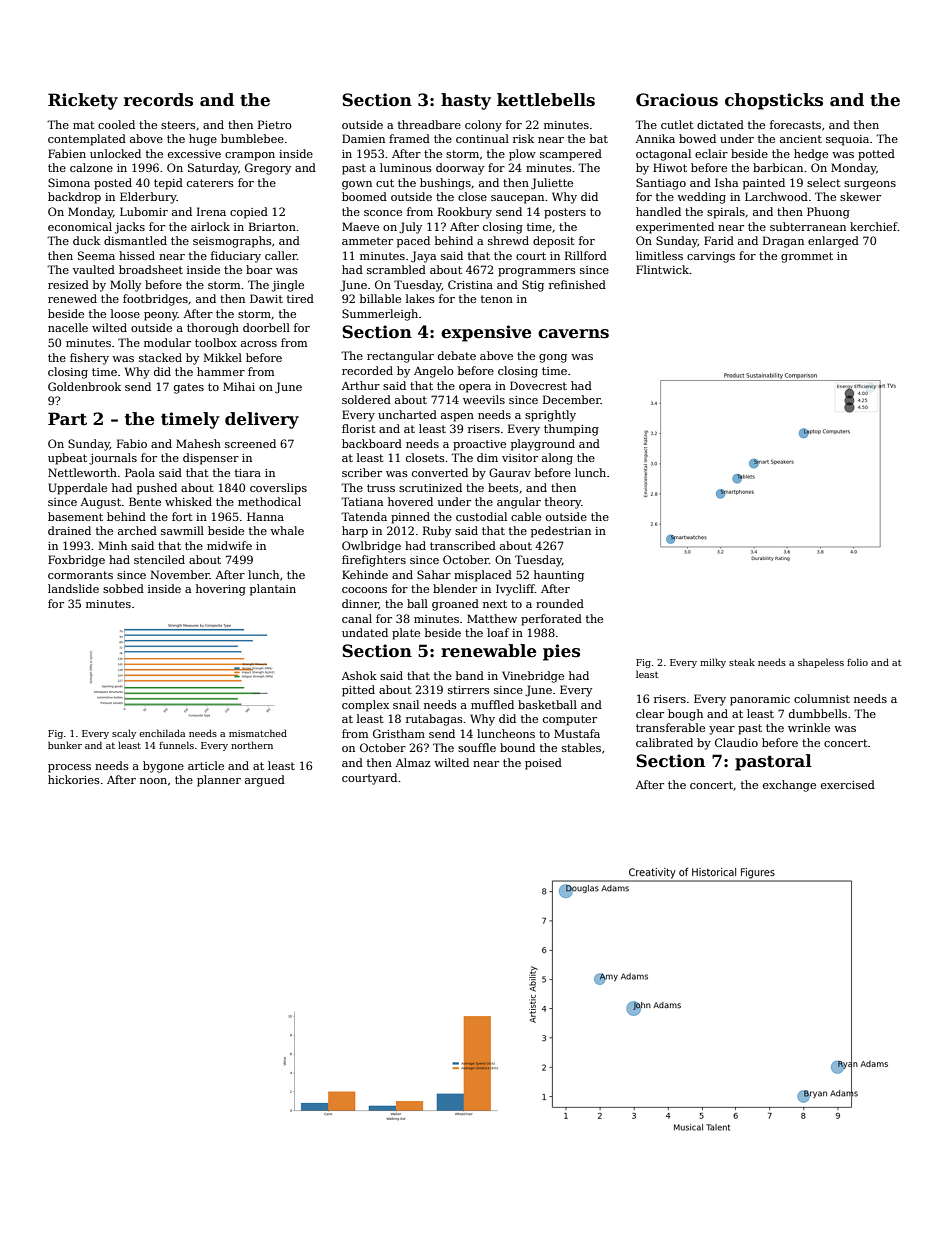 The width and height of the image is (952, 1233). Describe the element at coordinates (807, 257) in the image. I see `grommet` at that location.
